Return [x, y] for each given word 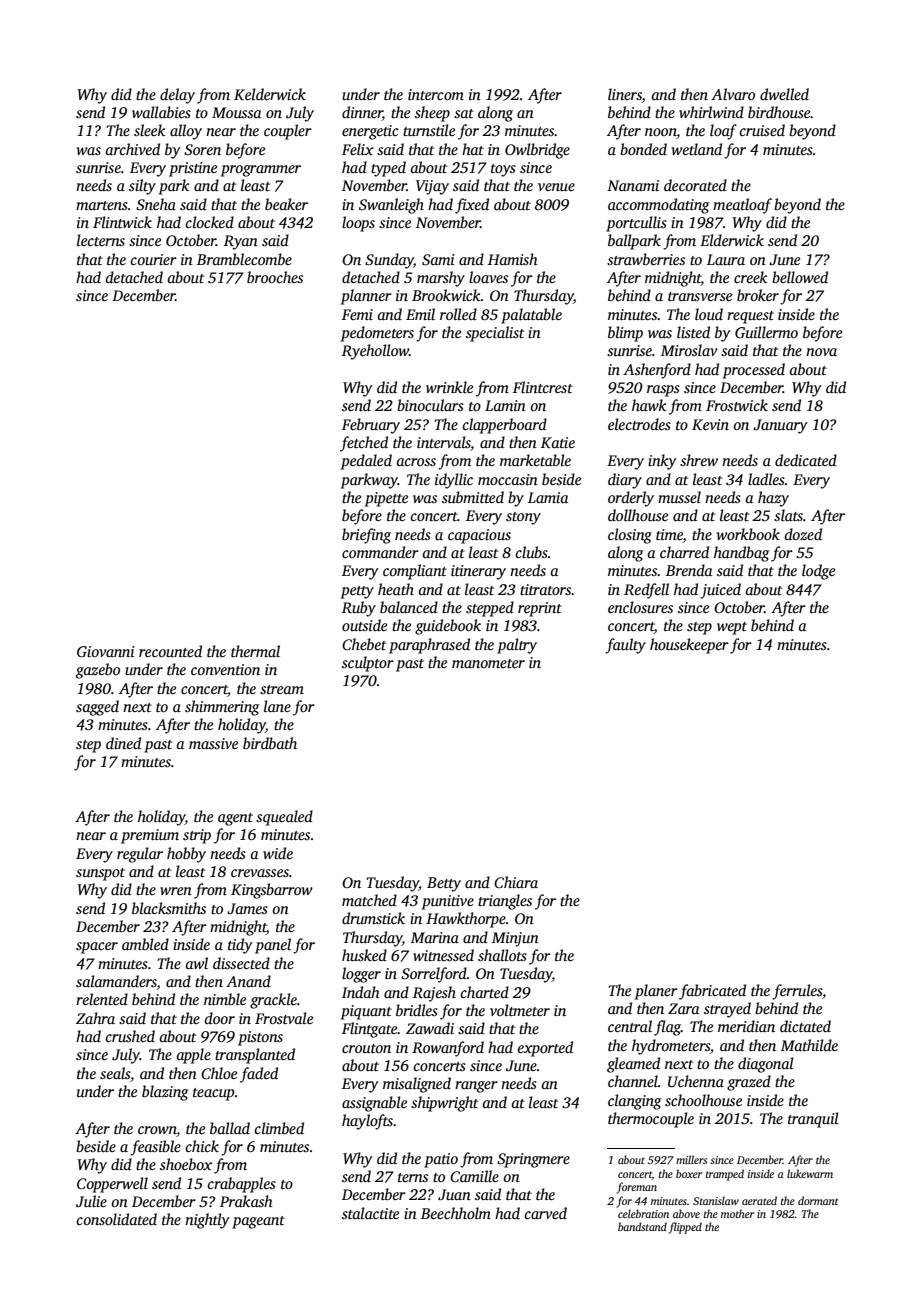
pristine [193, 169]
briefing [366, 536]
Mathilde [809, 1045]
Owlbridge [537, 151]
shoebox [186, 1164]
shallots [502, 955]
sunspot [100, 874]
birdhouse [779, 112]
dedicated [806, 460]
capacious [479, 536]
